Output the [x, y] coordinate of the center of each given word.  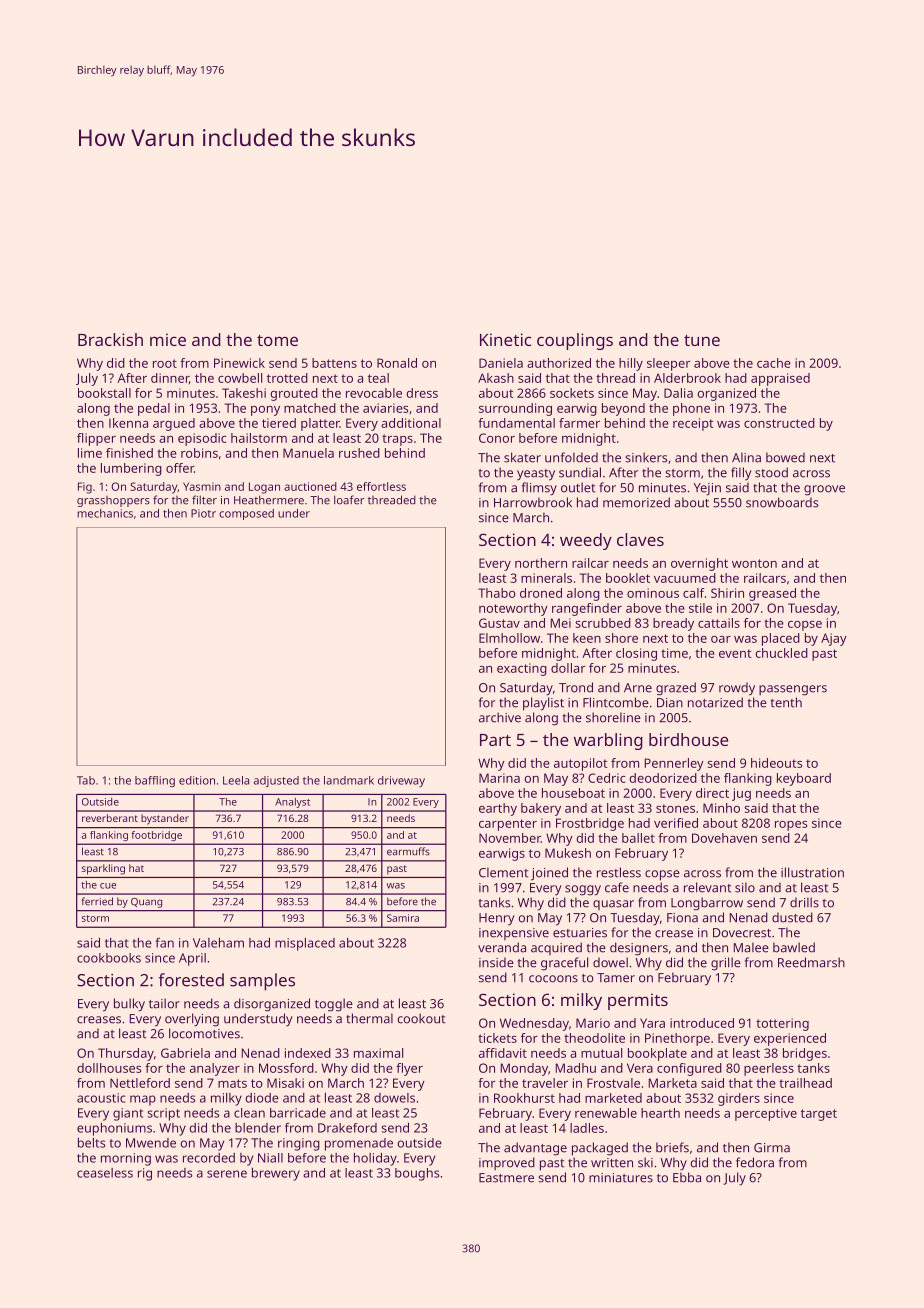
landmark [349, 780]
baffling [155, 781]
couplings [575, 341]
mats [232, 1083]
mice [168, 339]
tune [702, 340]
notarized [715, 702]
